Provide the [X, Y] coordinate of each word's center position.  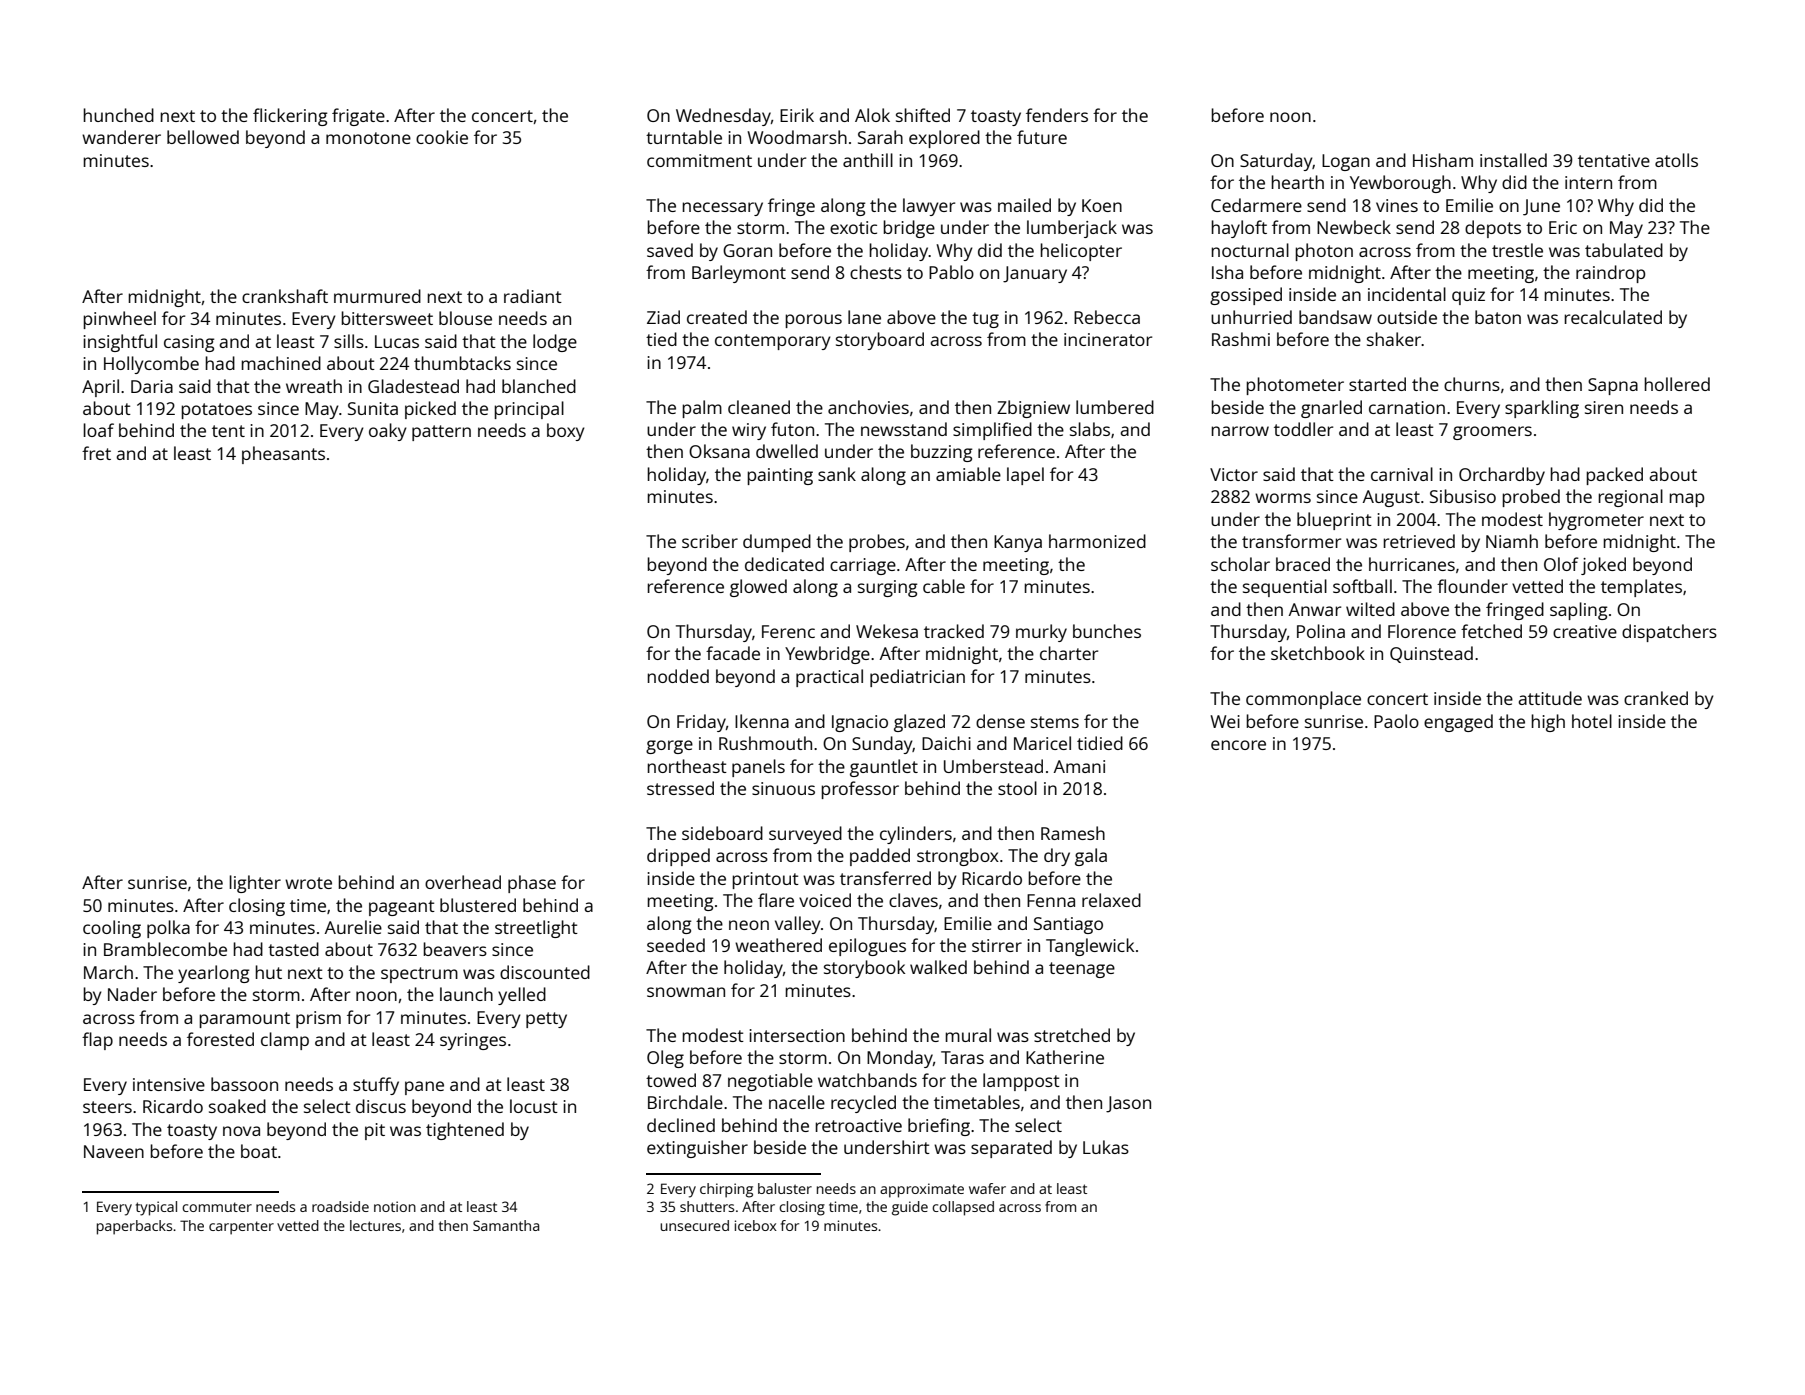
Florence [1422, 631]
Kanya [1018, 543]
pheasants [283, 455]
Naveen [114, 1151]
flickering [290, 117]
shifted [923, 115]
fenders [1057, 115]
